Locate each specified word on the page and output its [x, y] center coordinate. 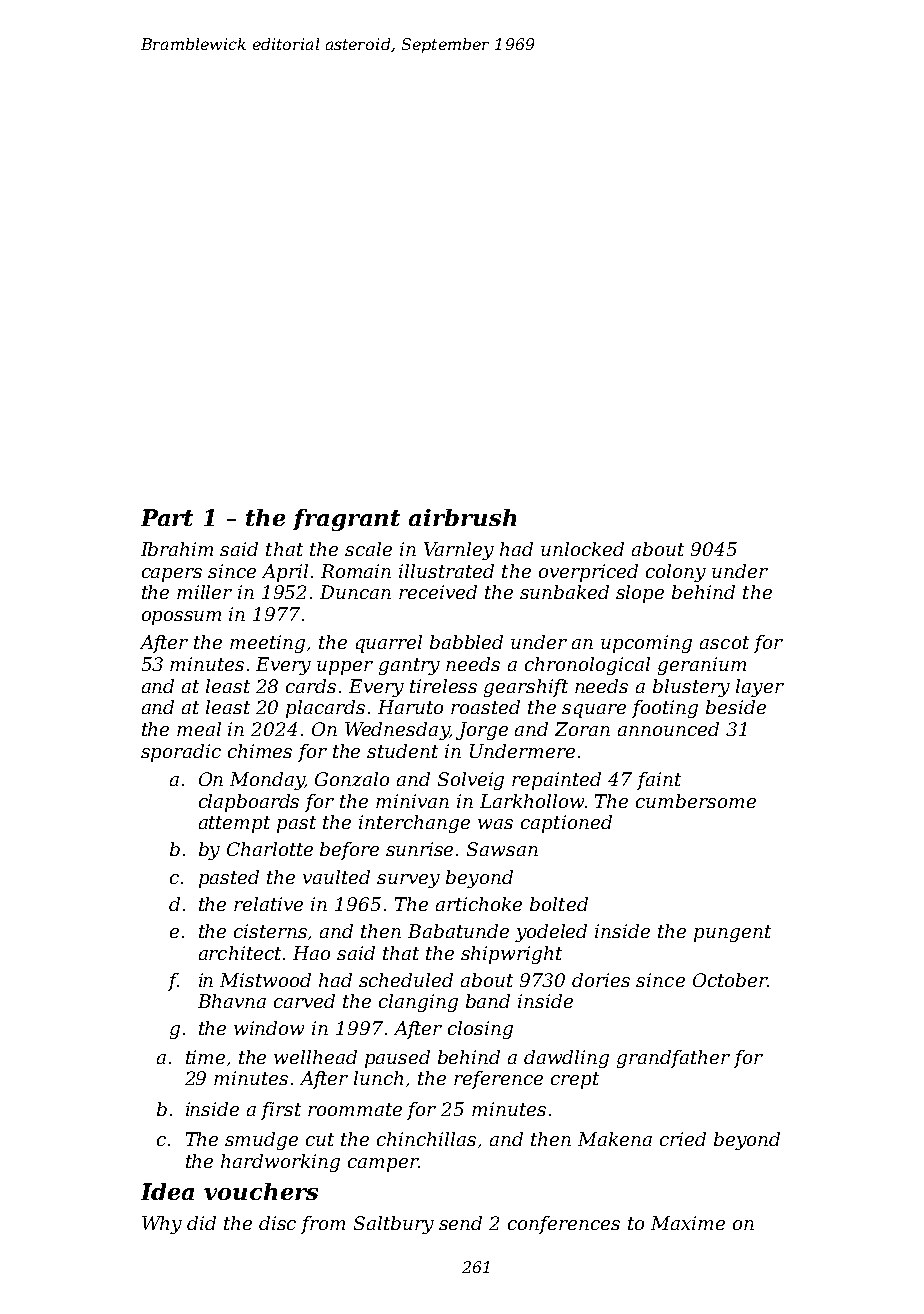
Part [167, 517]
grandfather [673, 1059]
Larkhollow [532, 801]
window [269, 1028]
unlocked [582, 549]
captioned [566, 824]
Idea [167, 1191]
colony [676, 573]
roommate [355, 1109]
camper [383, 1165]
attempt [234, 824]
